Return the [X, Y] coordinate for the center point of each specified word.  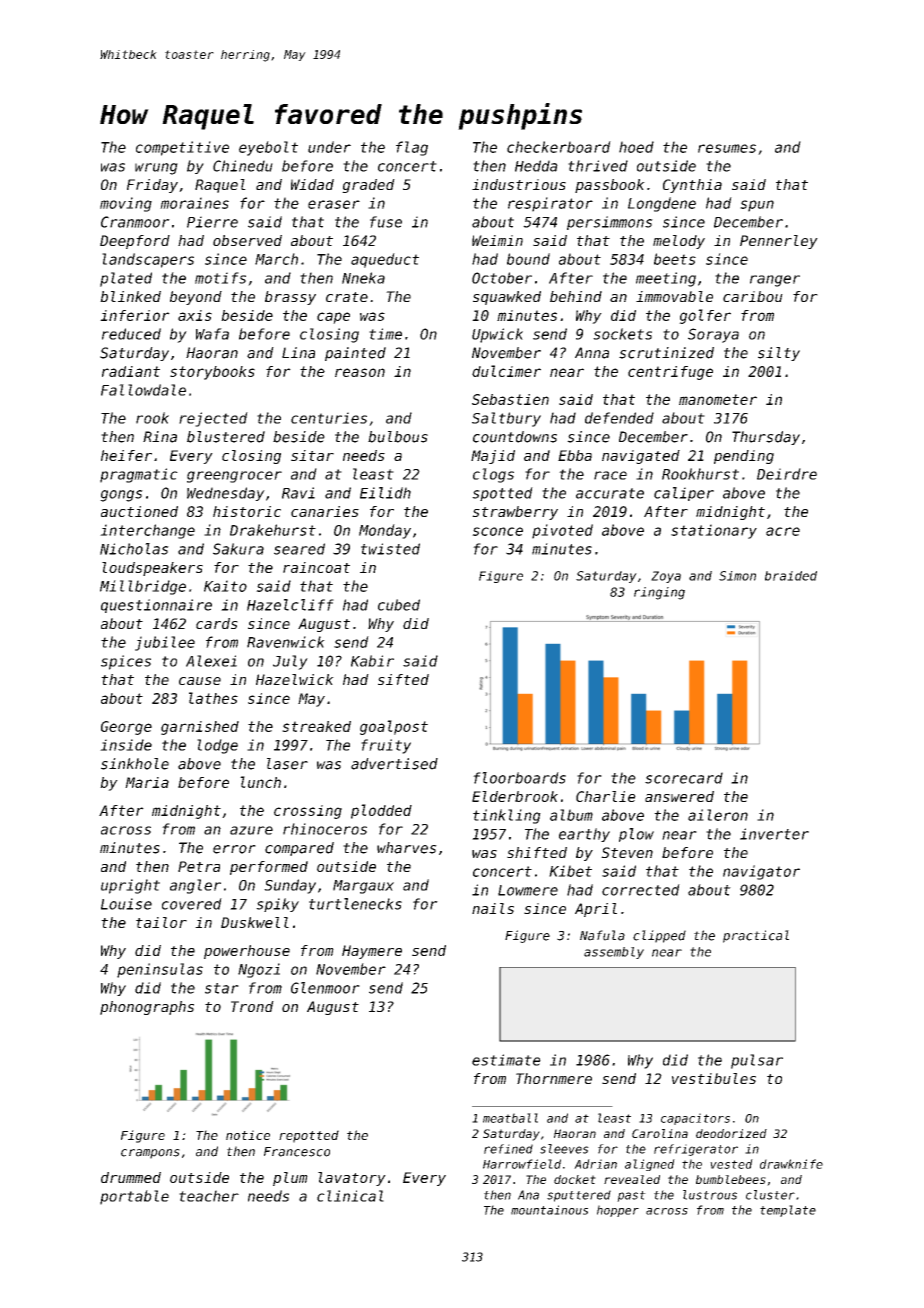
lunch [260, 782]
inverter [774, 834]
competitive [182, 148]
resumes [727, 148]
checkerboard [559, 147]
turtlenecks [355, 904]
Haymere [372, 952]
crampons [150, 1154]
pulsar [757, 1061]
